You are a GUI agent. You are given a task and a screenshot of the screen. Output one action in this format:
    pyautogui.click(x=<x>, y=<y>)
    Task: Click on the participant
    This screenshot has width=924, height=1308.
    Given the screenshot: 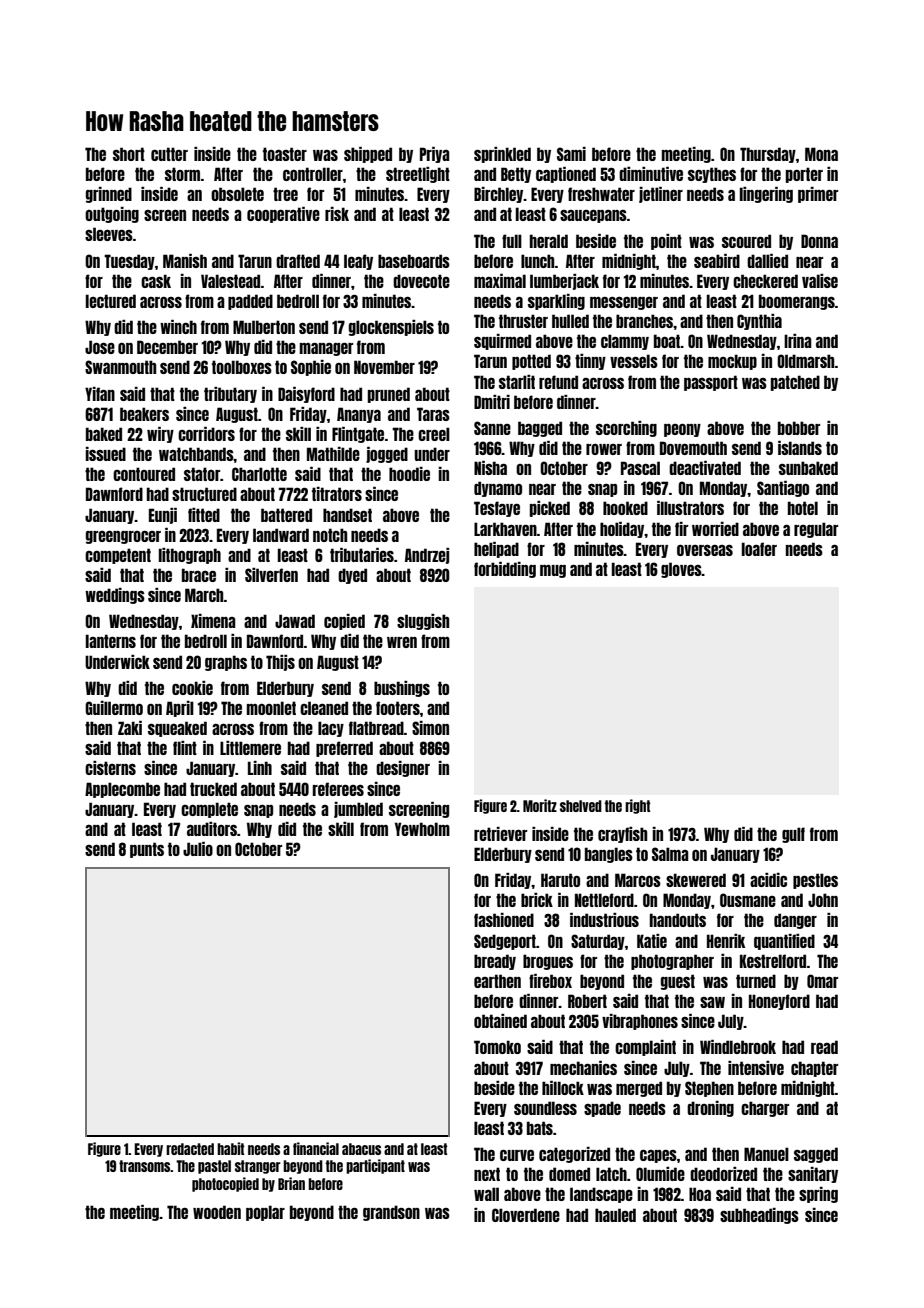 What is the action you would take?
    pyautogui.click(x=375, y=1166)
